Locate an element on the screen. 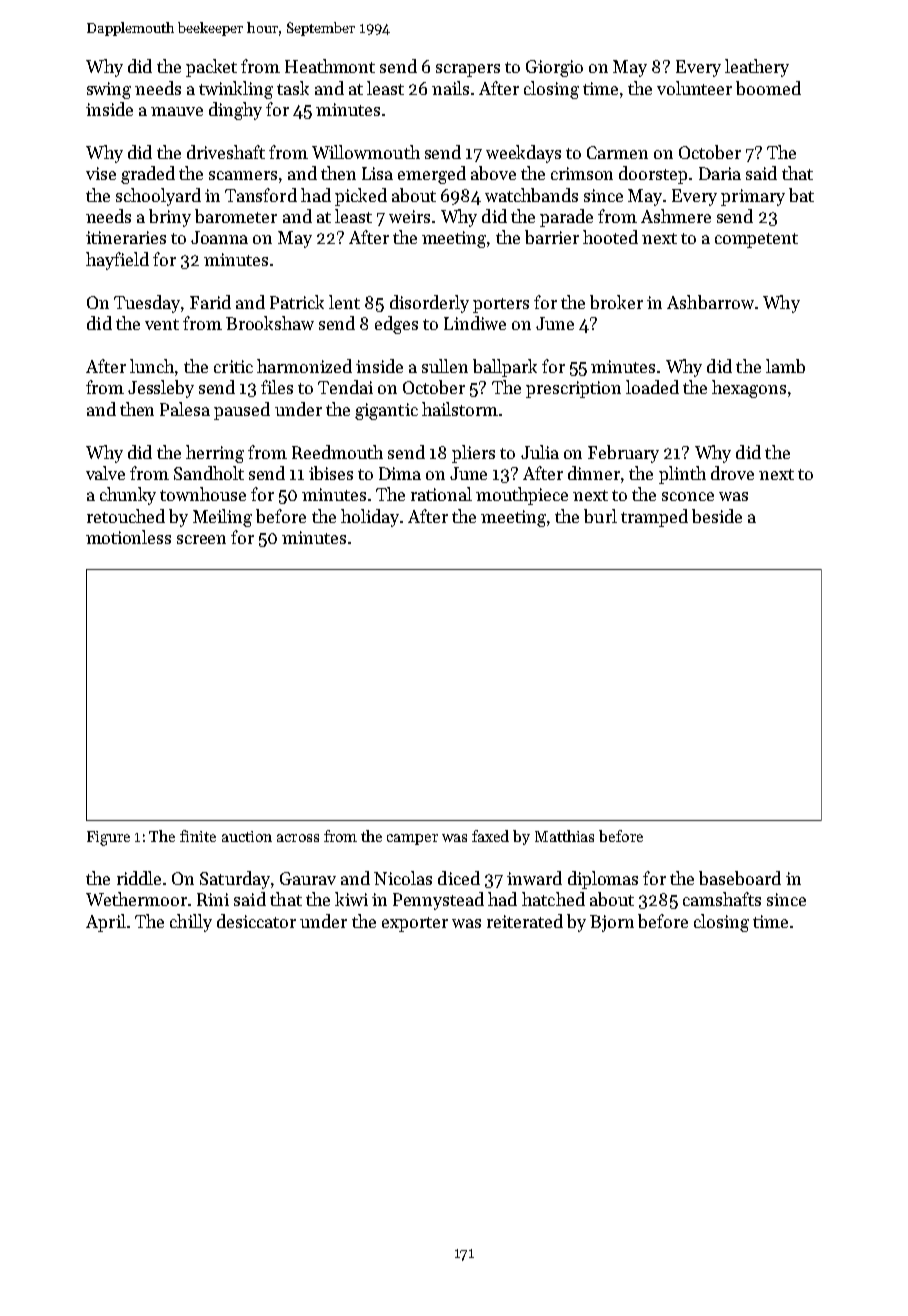  burl is located at coordinates (600, 516).
